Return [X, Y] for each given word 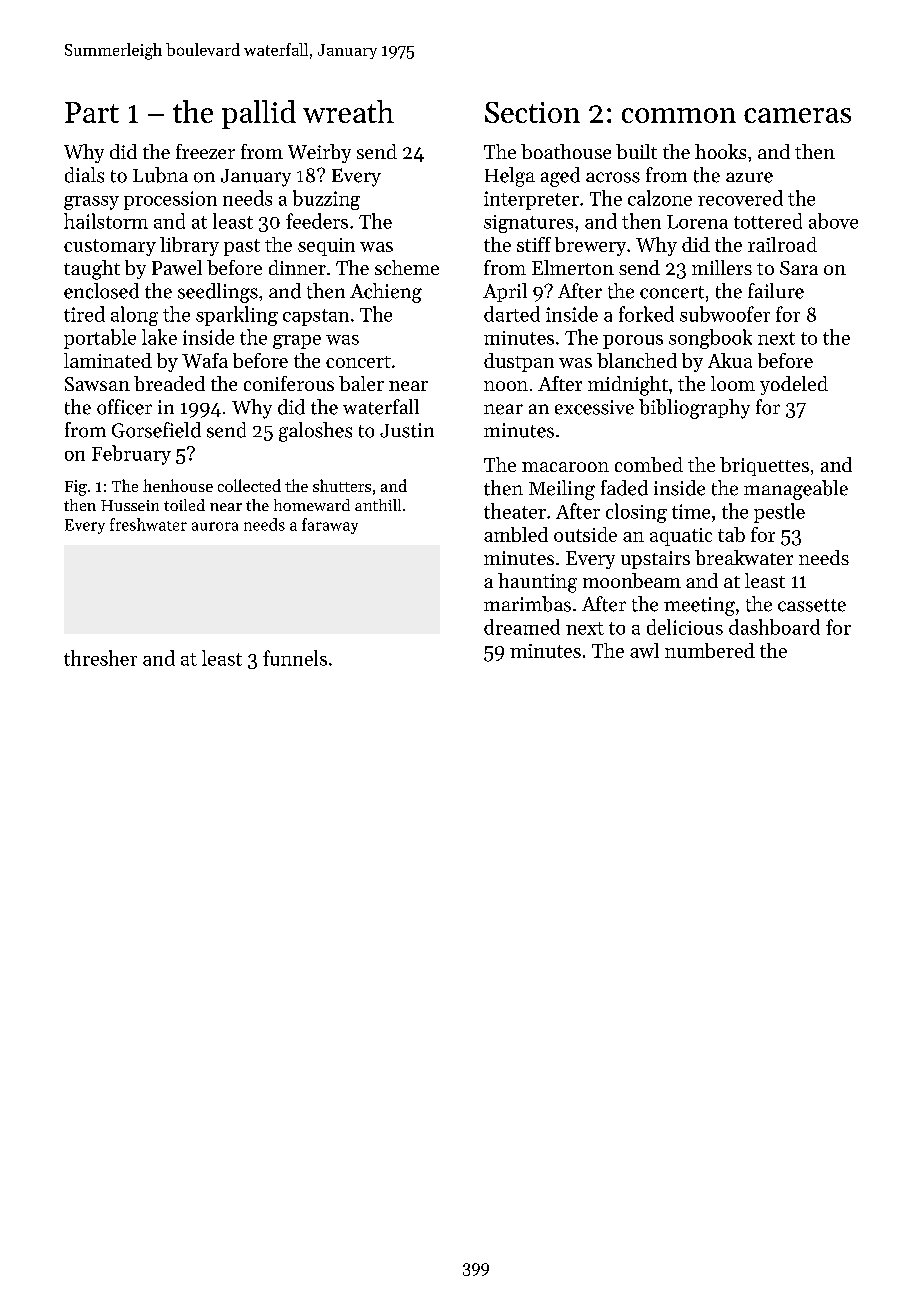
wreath [348, 111]
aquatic [681, 537]
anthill [378, 505]
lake [159, 337]
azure [749, 177]
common [679, 115]
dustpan [519, 362]
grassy [91, 203]
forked [646, 314]
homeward [312, 505]
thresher [100, 658]
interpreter [531, 200]
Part [92, 112]
